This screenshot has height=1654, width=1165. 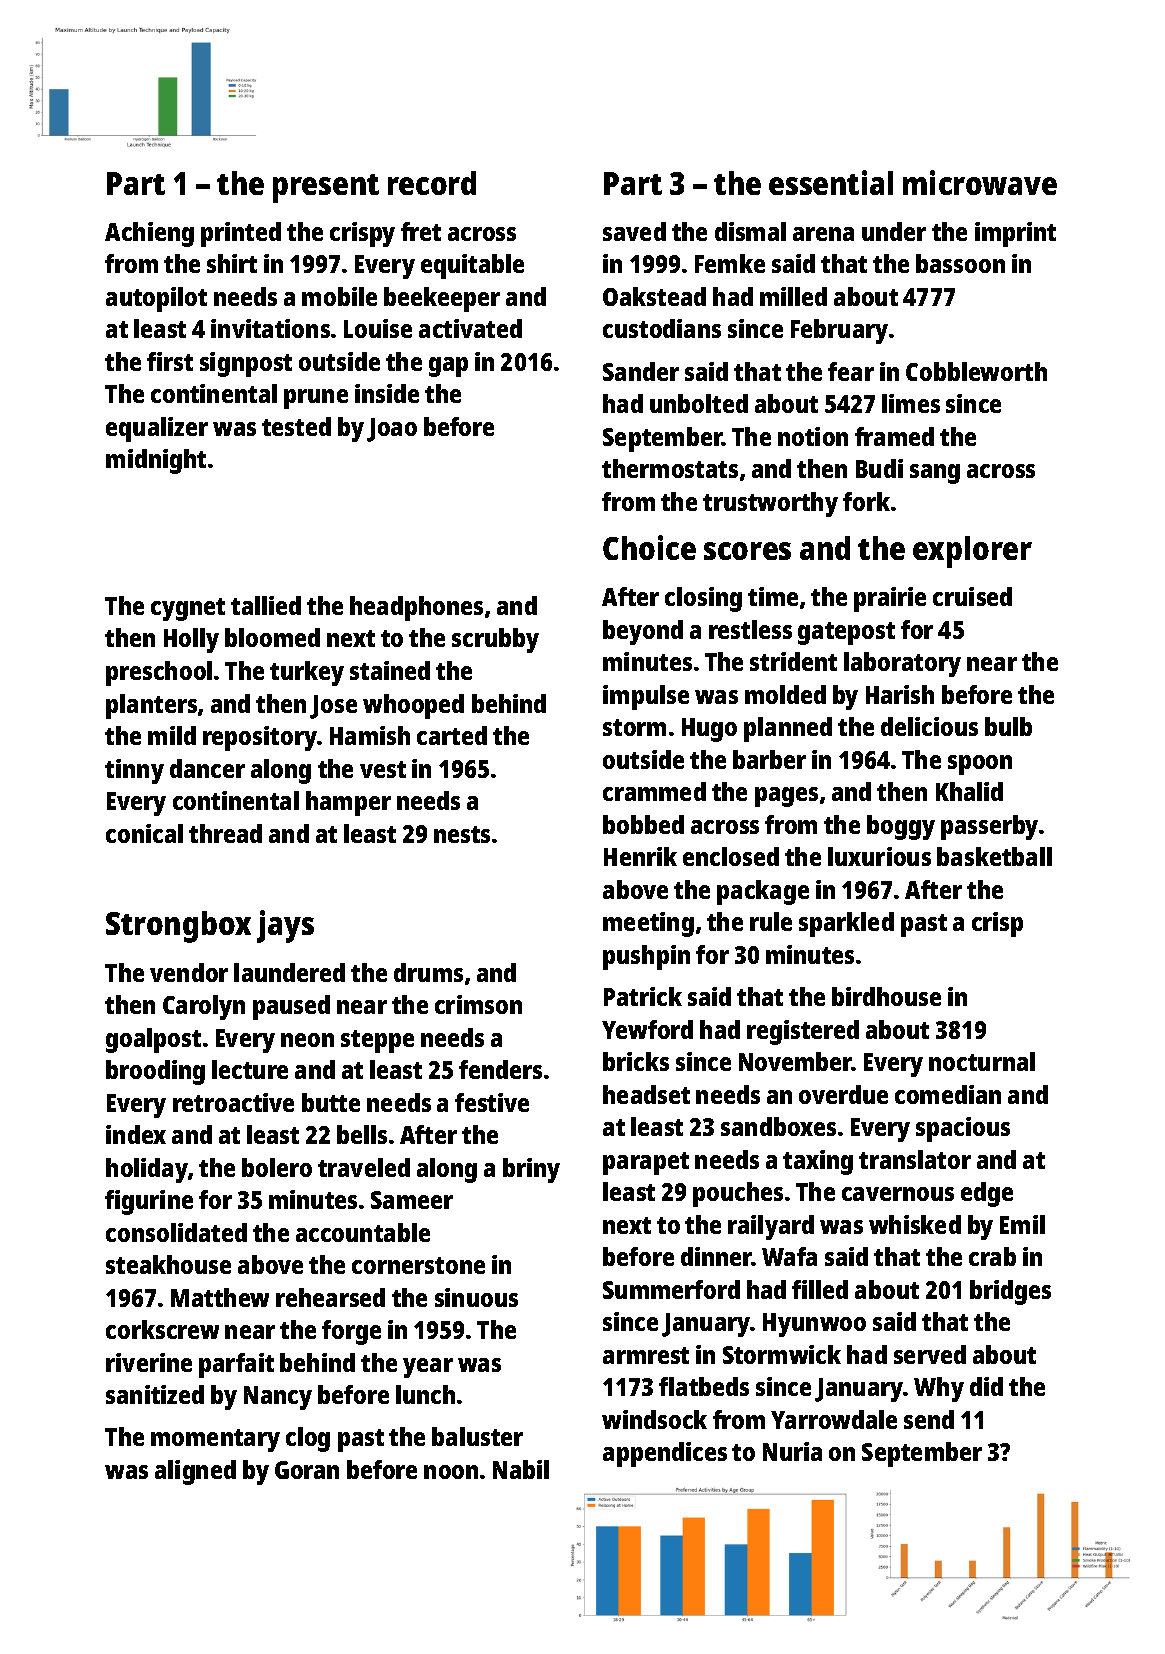 What do you see at coordinates (521, 1469) in the screenshot?
I see `Nabil` at bounding box center [521, 1469].
